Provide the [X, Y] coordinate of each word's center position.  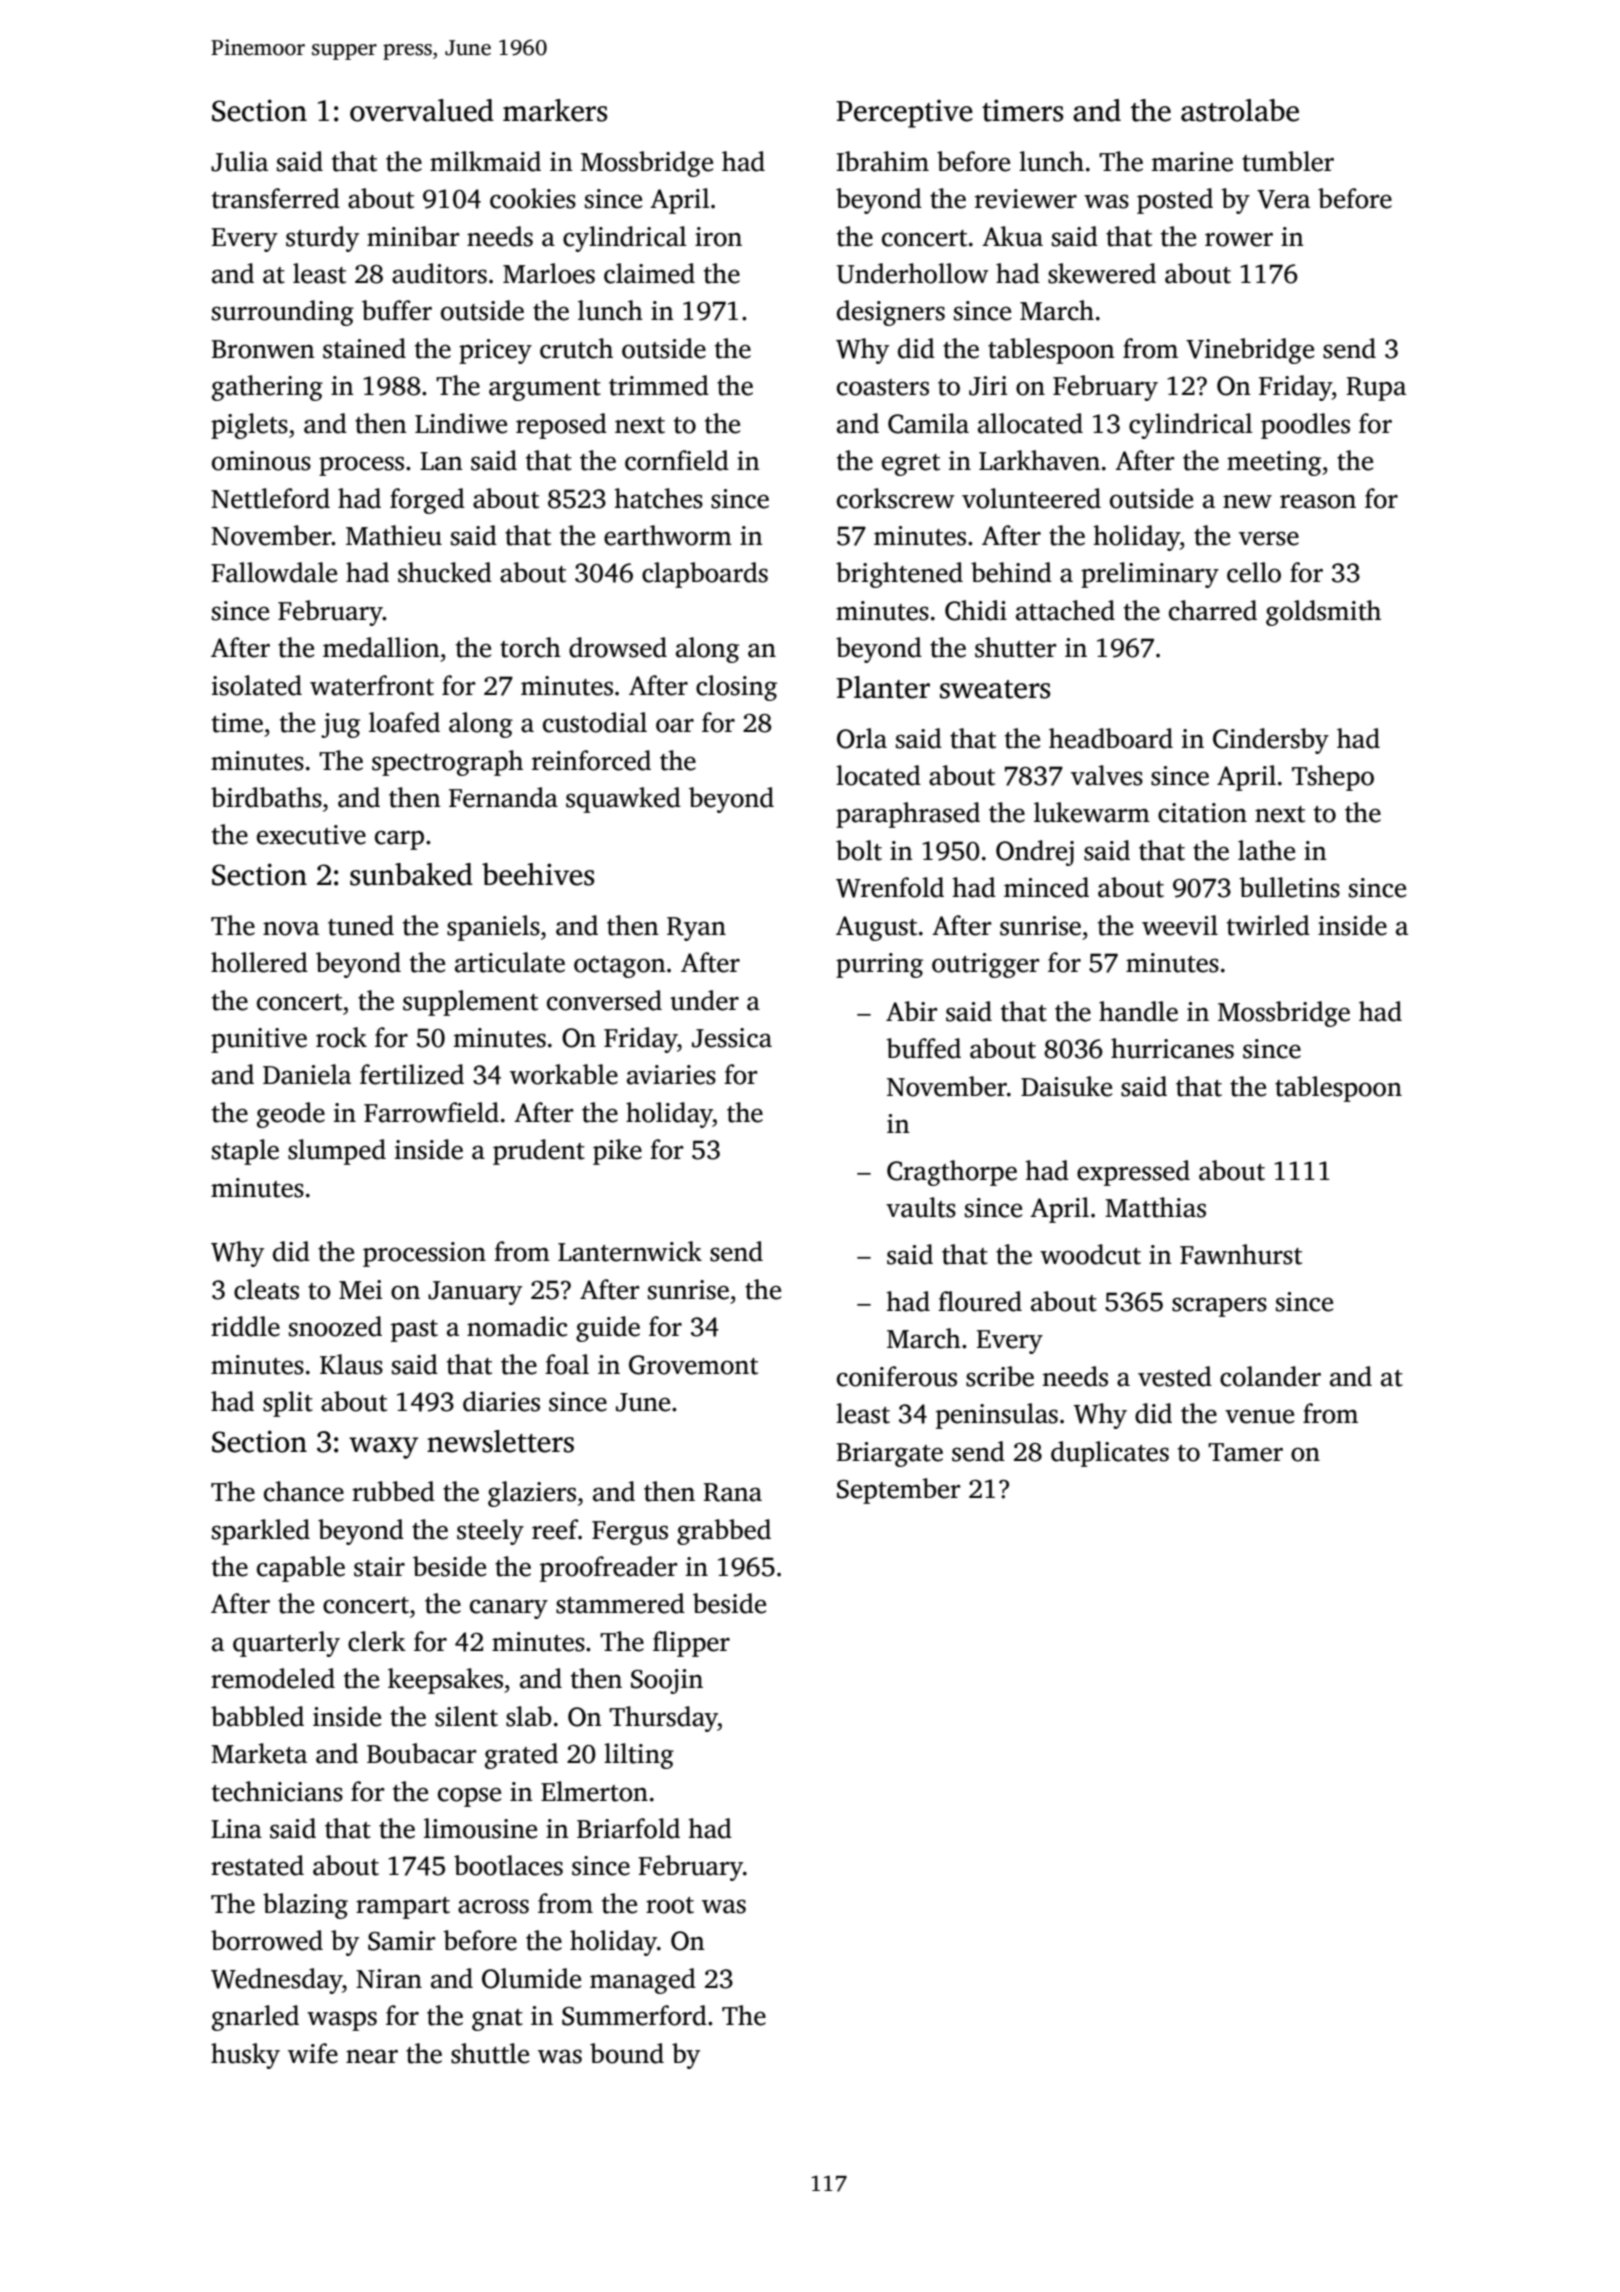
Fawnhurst [1241, 1254]
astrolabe [1240, 110]
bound [627, 2053]
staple [245, 1152]
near [372, 2056]
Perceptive [904, 113]
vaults [921, 1207]
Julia [239, 161]
